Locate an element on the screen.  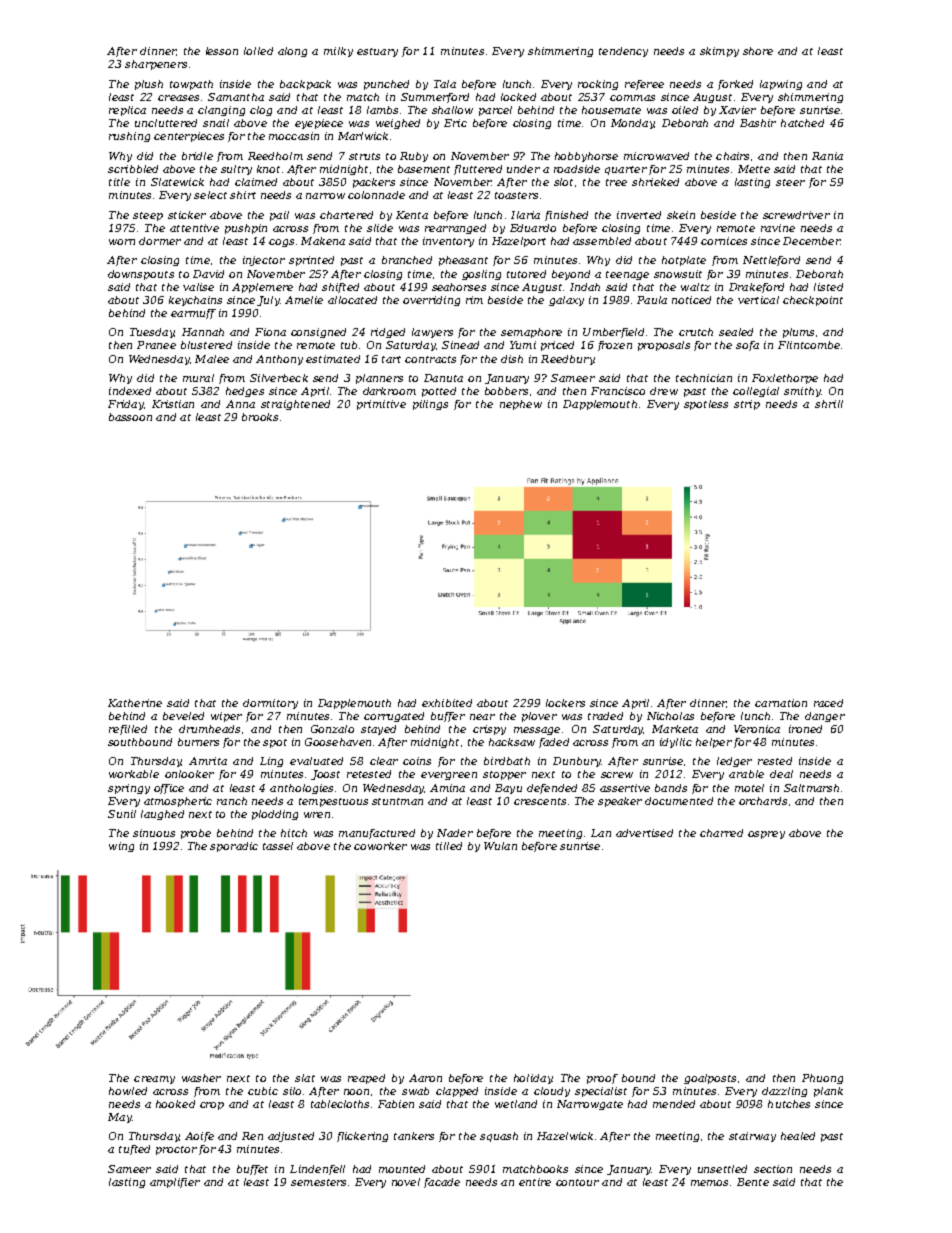
tassel is located at coordinates (278, 846).
